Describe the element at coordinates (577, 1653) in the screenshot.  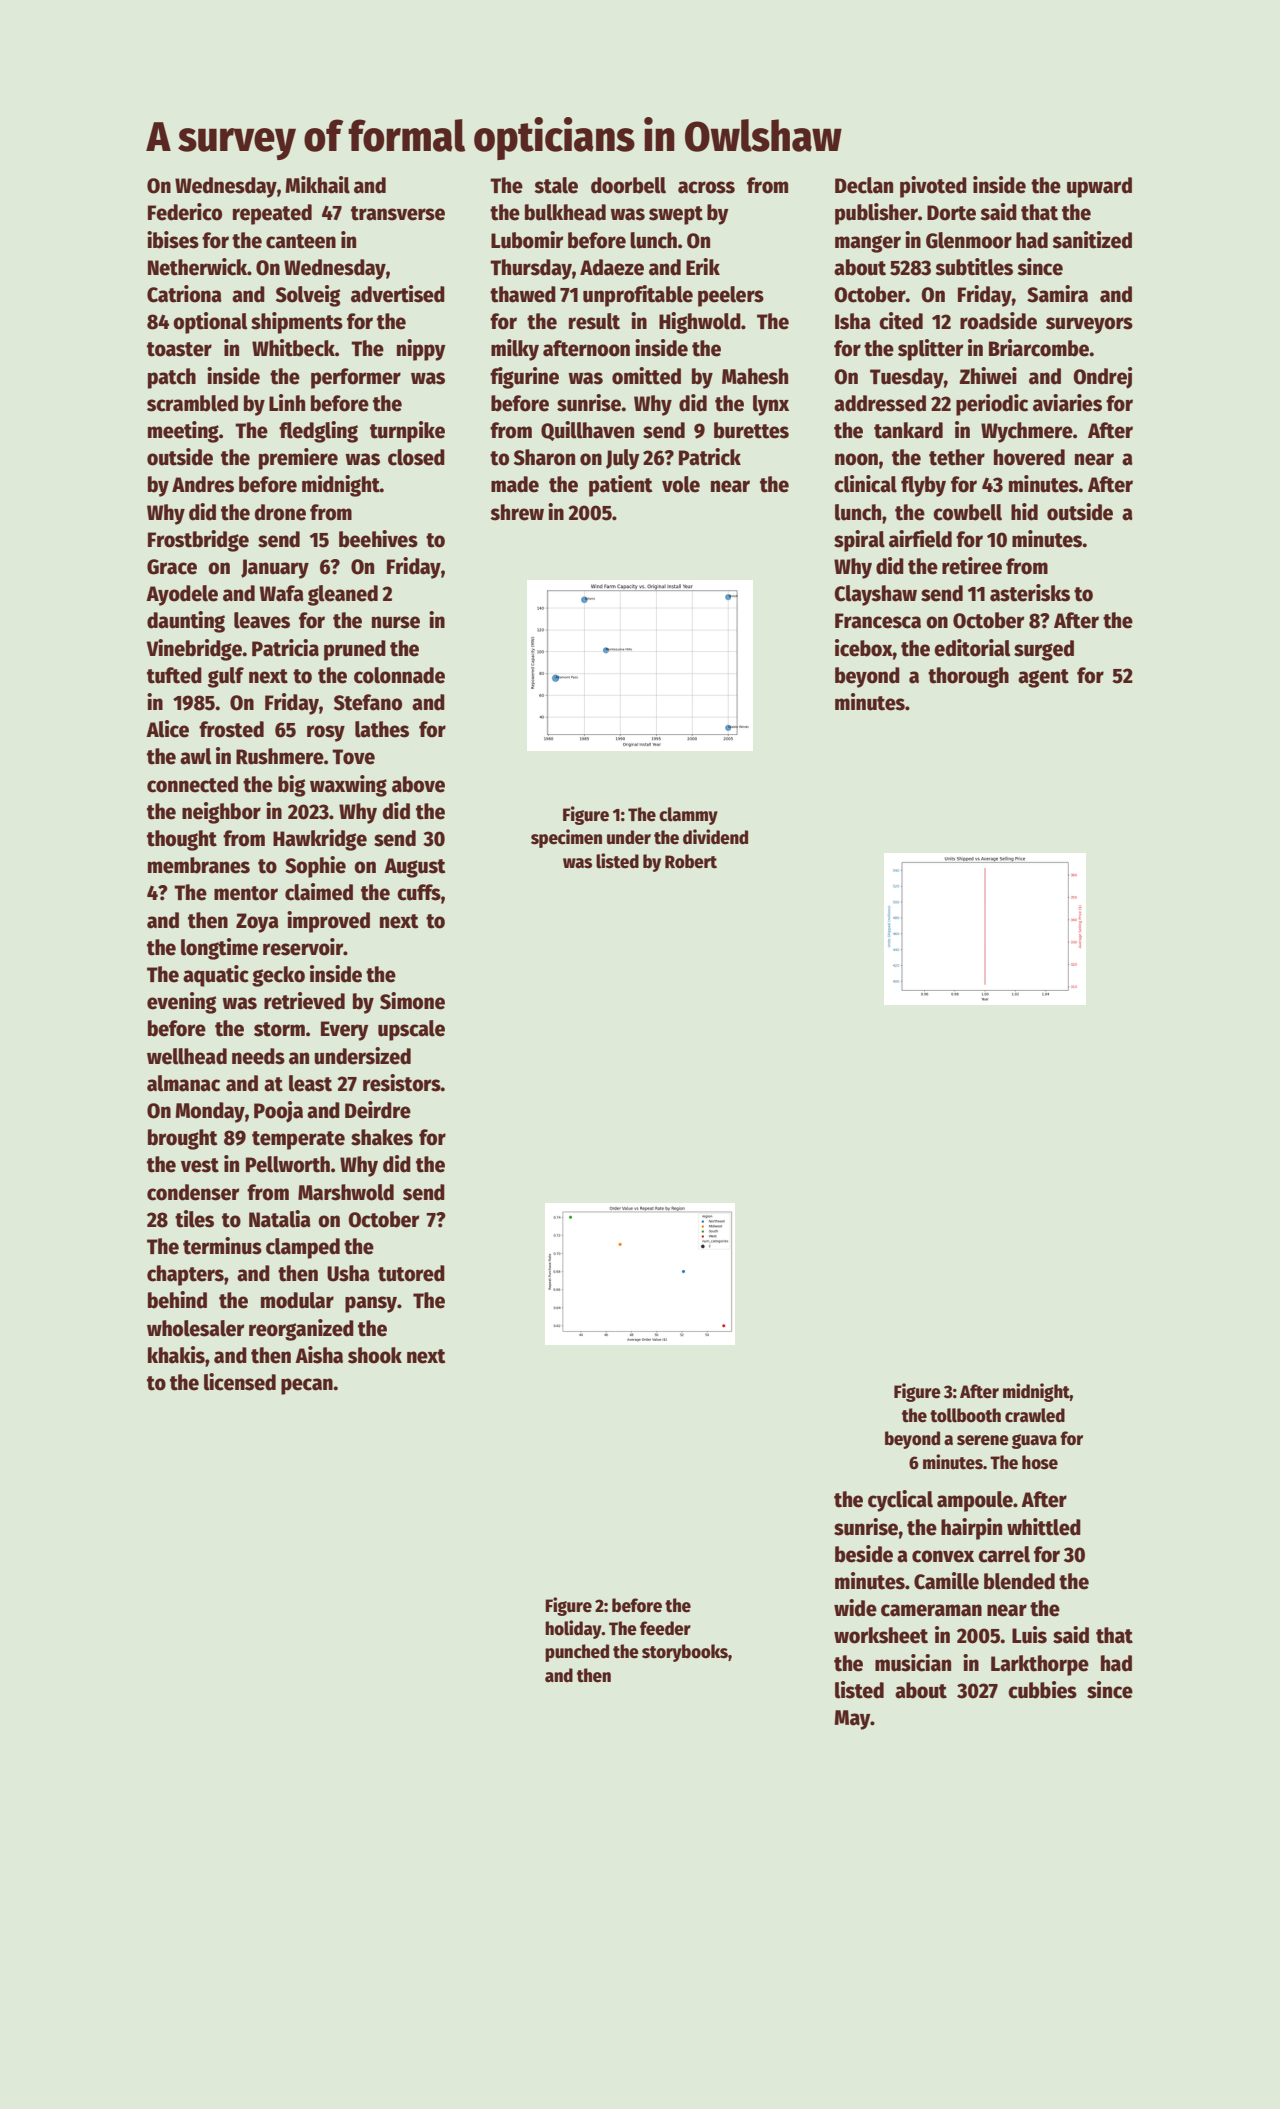
I see `punched` at that location.
